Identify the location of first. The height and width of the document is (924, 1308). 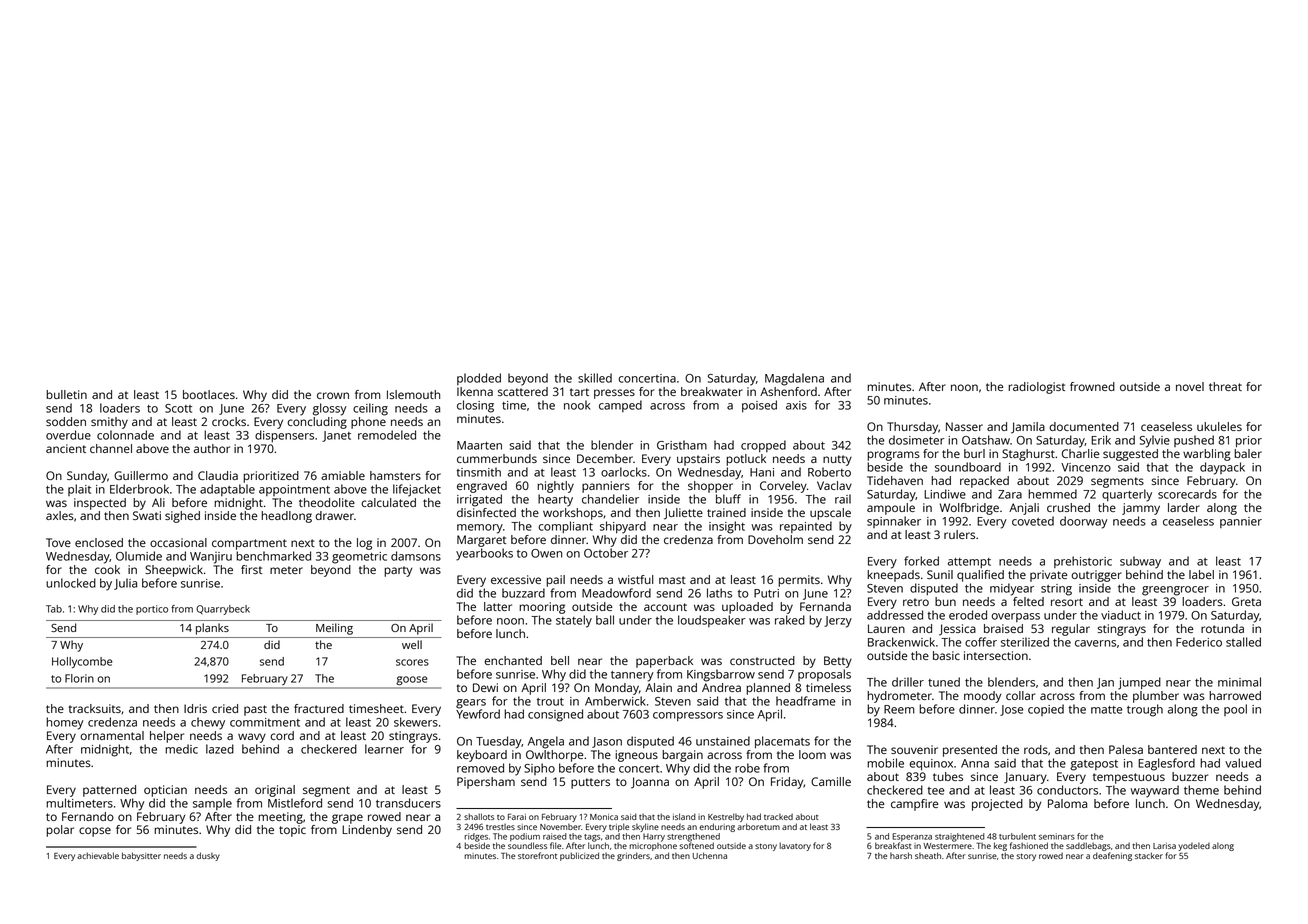
(251, 569).
